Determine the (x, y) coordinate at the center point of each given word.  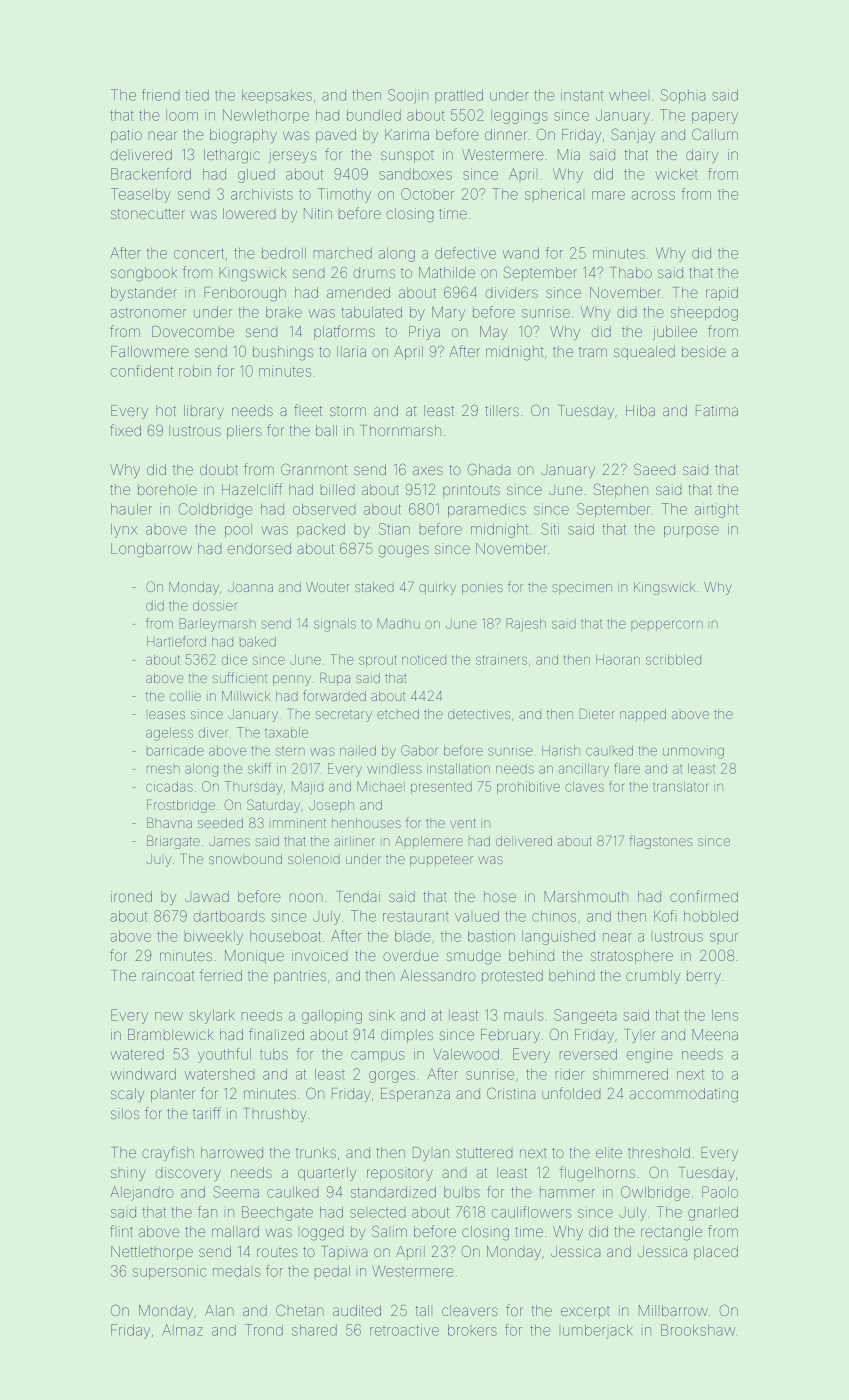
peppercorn (667, 625)
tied (197, 95)
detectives (479, 714)
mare (608, 195)
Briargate (173, 842)
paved (336, 136)
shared (314, 1330)
